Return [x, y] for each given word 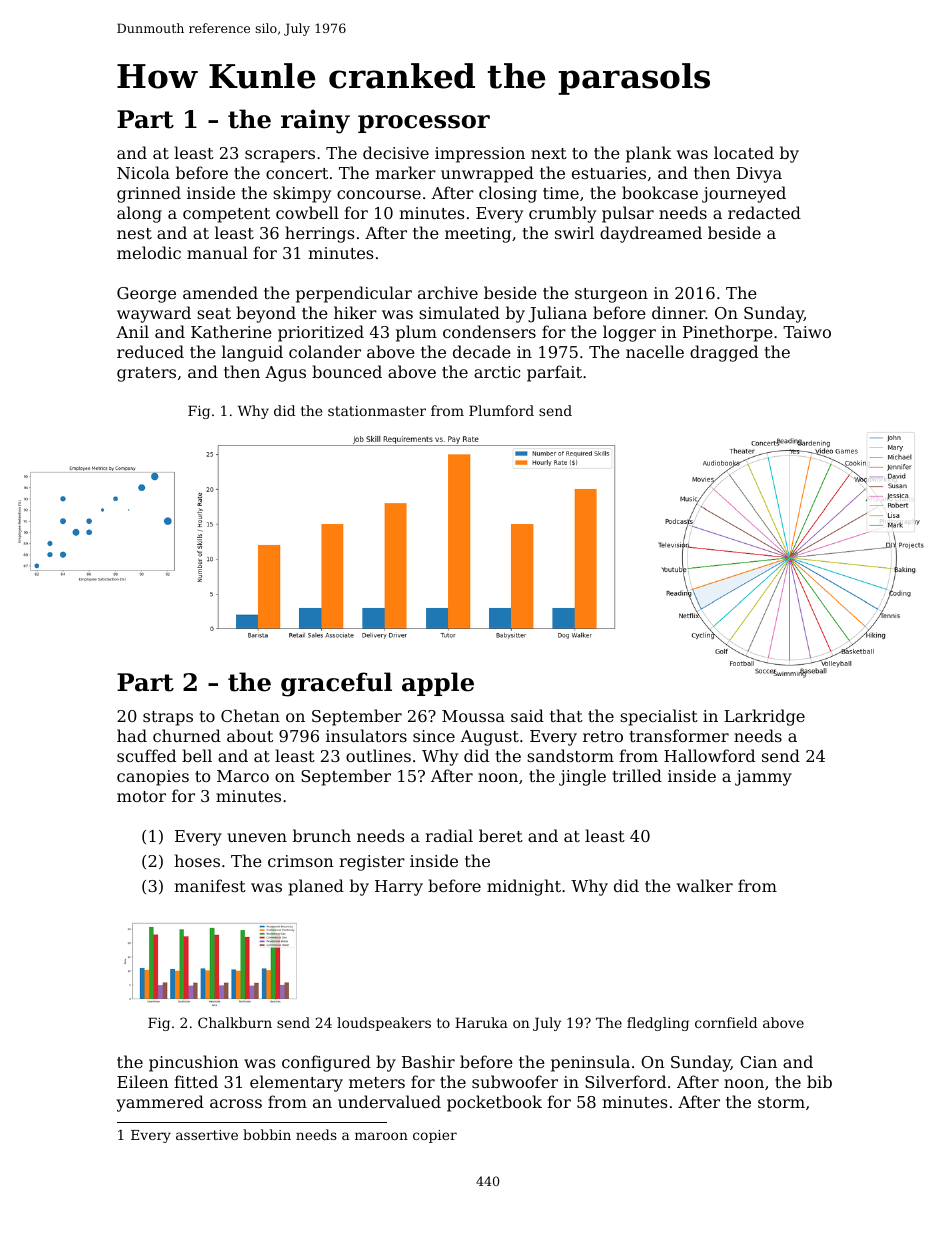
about [250, 735]
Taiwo [807, 332]
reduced [150, 351]
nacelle [655, 351]
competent [226, 215]
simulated [459, 312]
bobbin [267, 1134]
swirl [574, 232]
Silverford [625, 1081]
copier [435, 1136]
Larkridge [764, 717]
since [434, 736]
